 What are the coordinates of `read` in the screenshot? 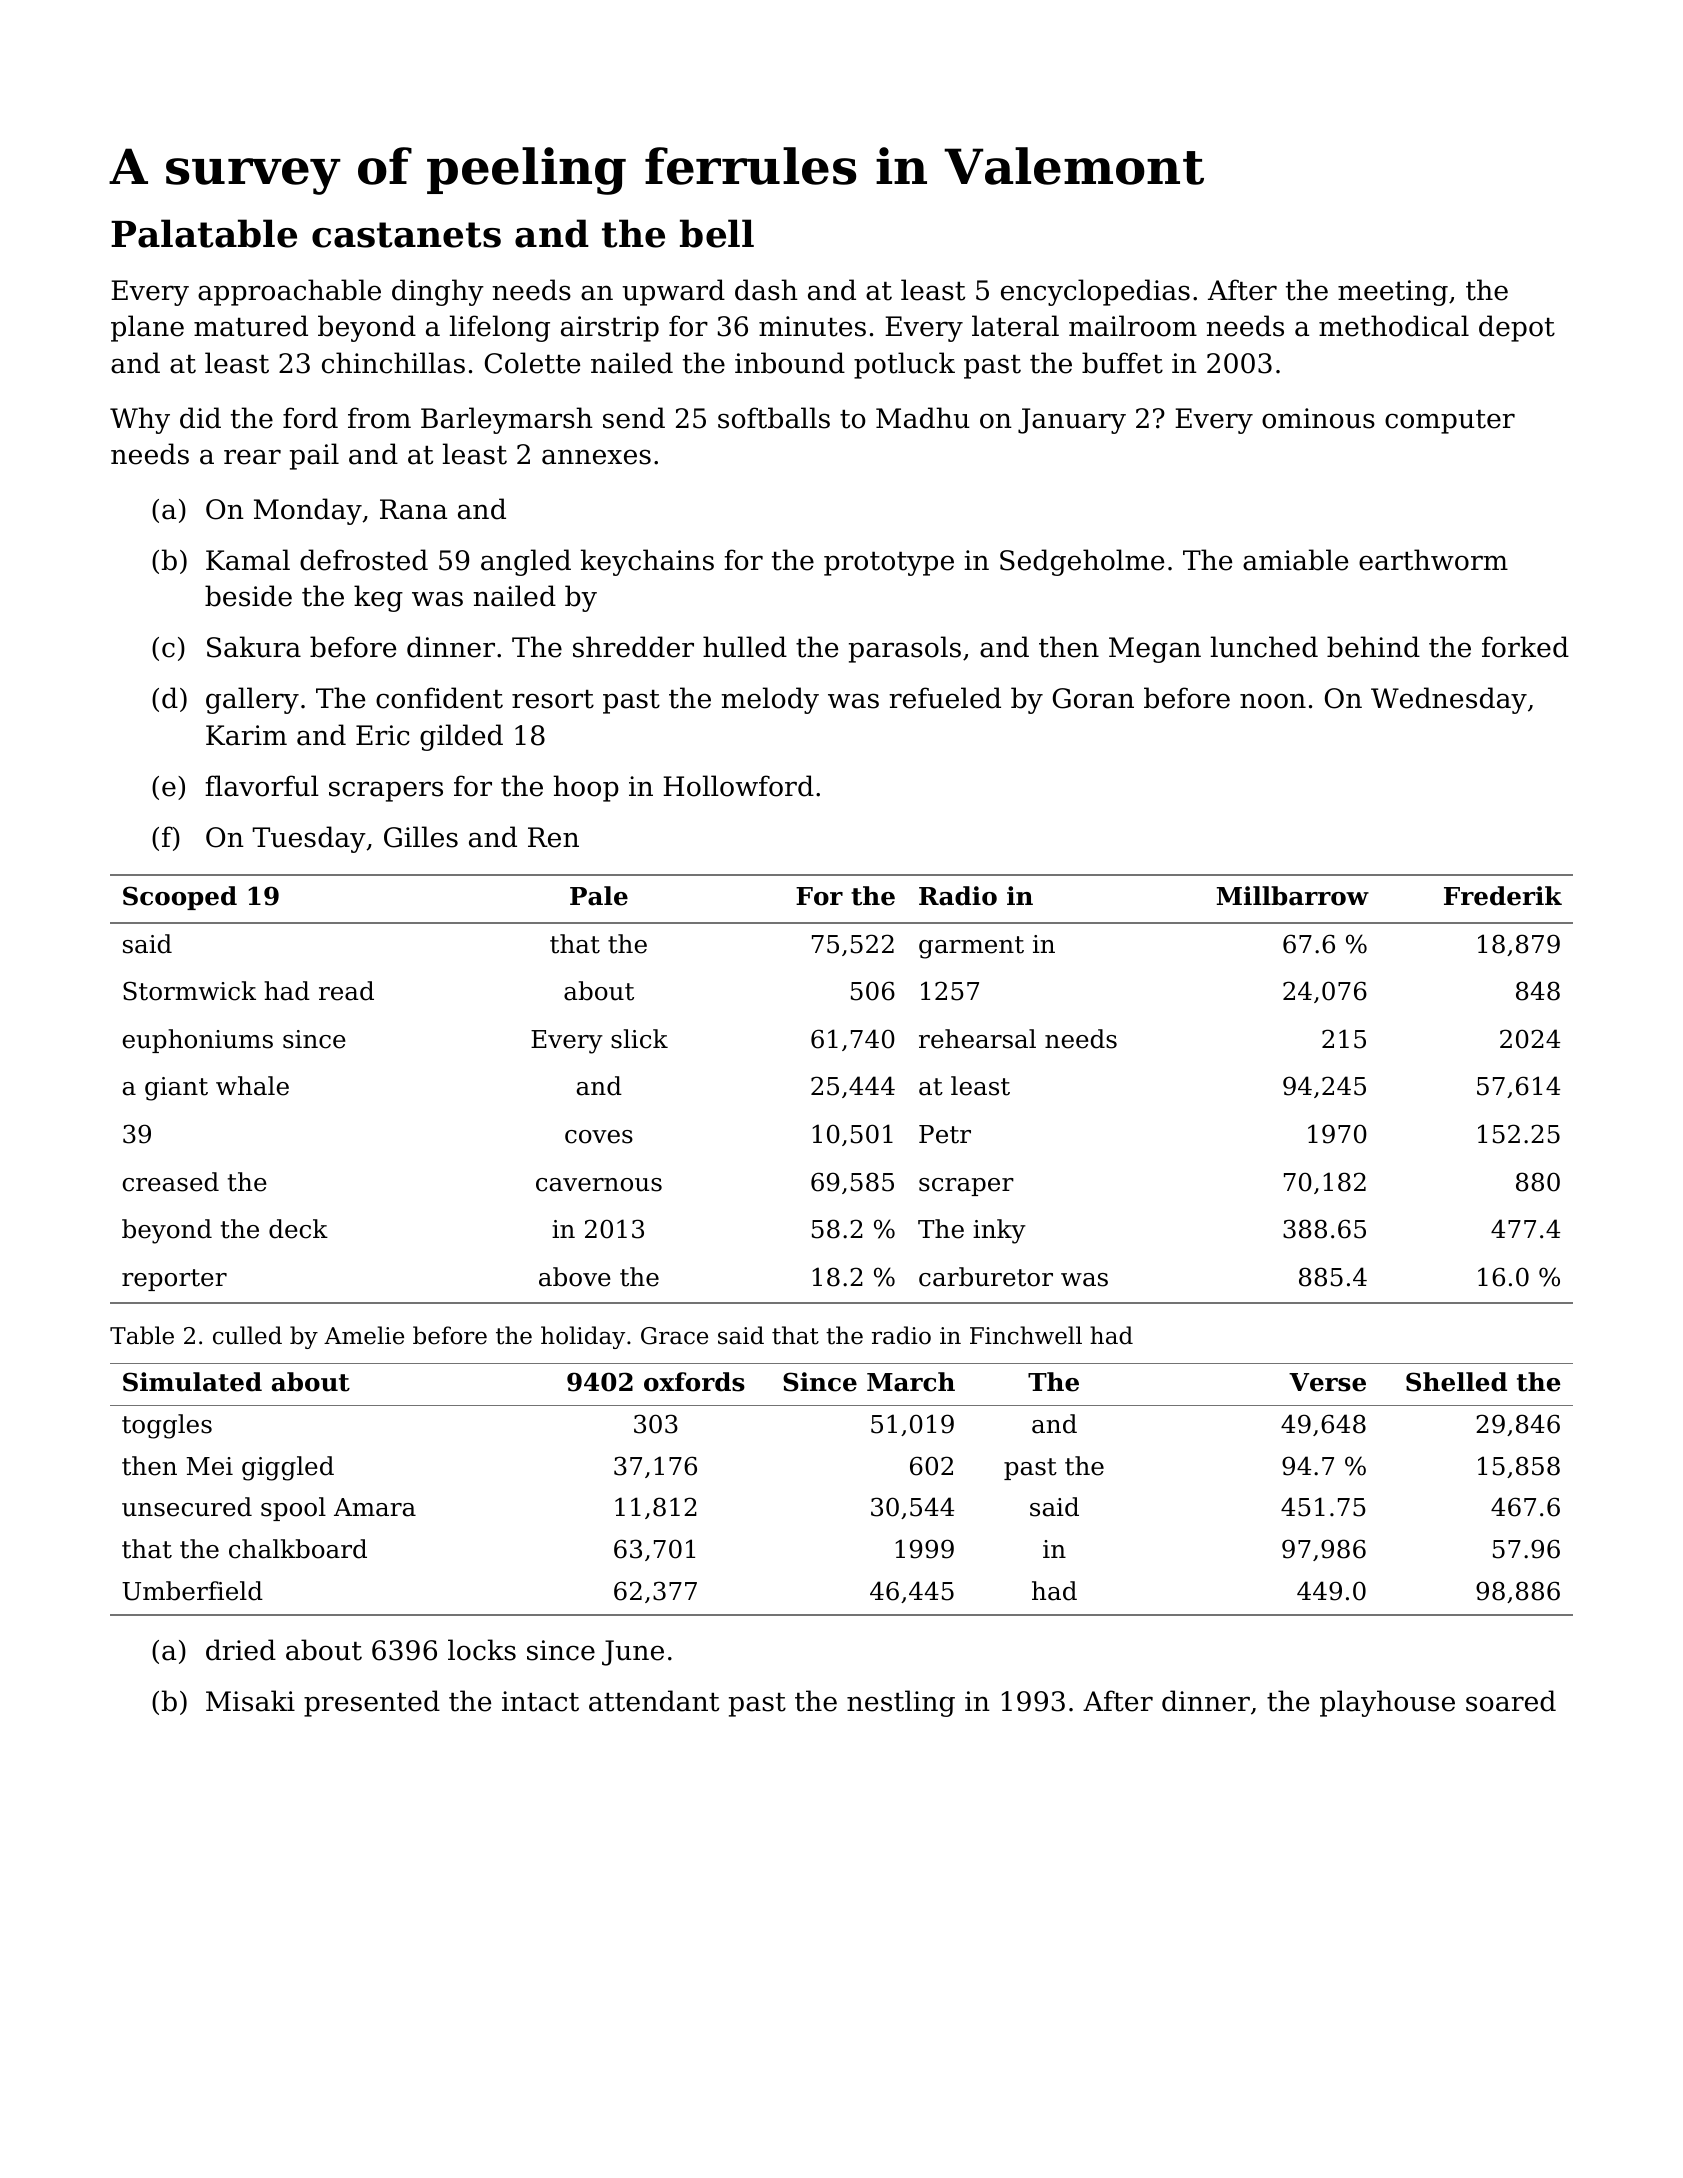 It's located at (346, 991).
